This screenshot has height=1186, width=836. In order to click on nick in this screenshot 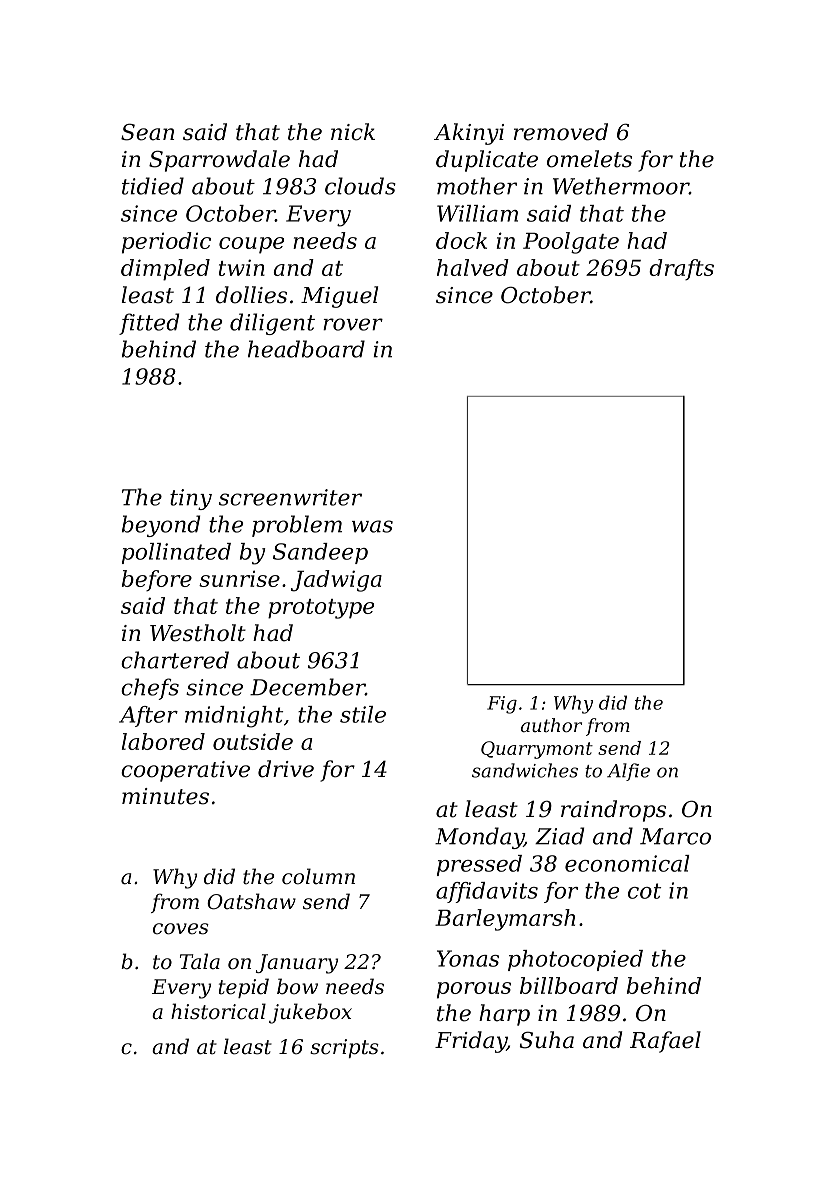, I will do `click(353, 132)`.
